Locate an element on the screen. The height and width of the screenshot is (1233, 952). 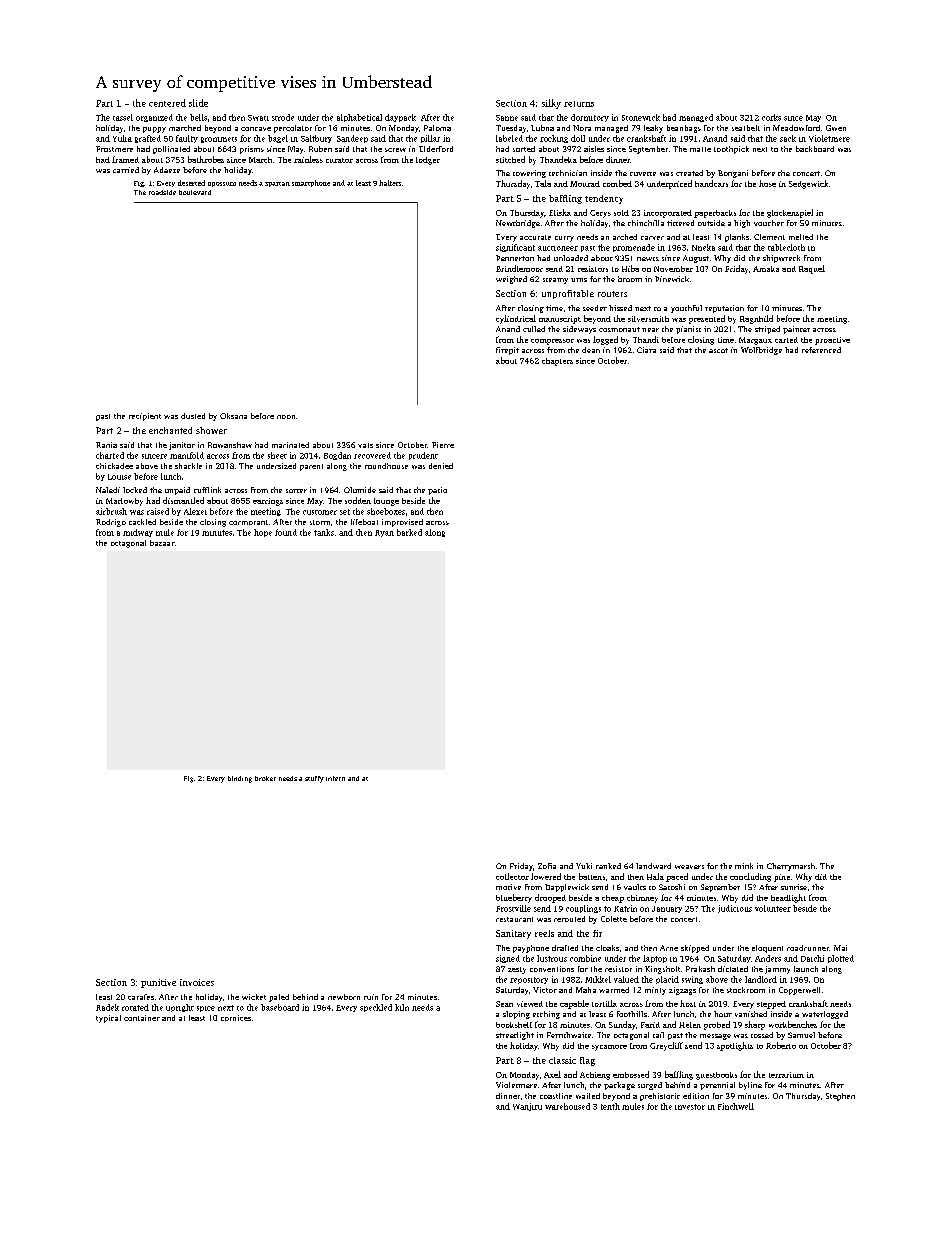
bazaar is located at coordinates (162, 543).
